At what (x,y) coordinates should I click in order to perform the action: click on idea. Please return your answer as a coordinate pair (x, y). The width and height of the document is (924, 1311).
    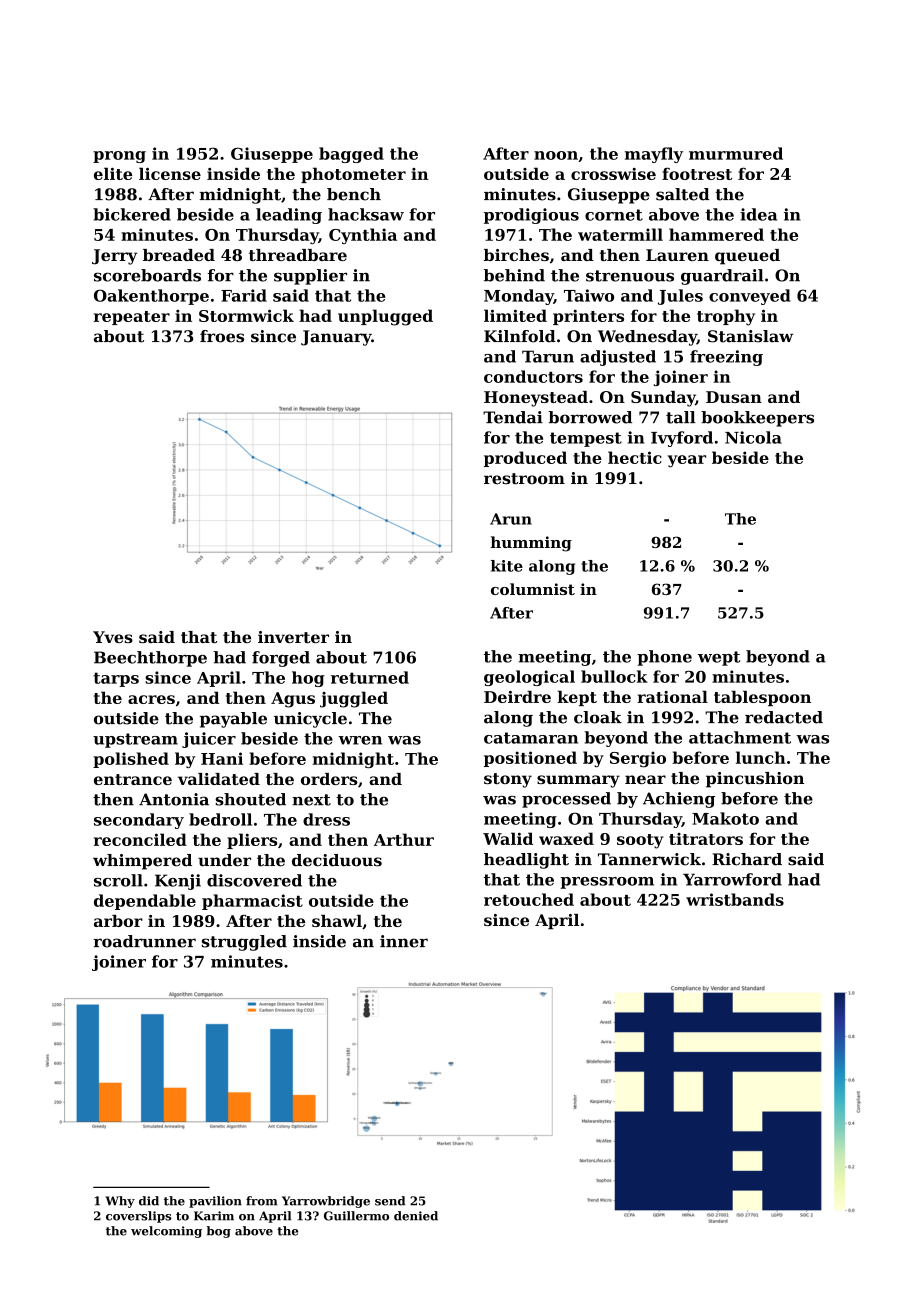
    Looking at the image, I should click on (758, 214).
